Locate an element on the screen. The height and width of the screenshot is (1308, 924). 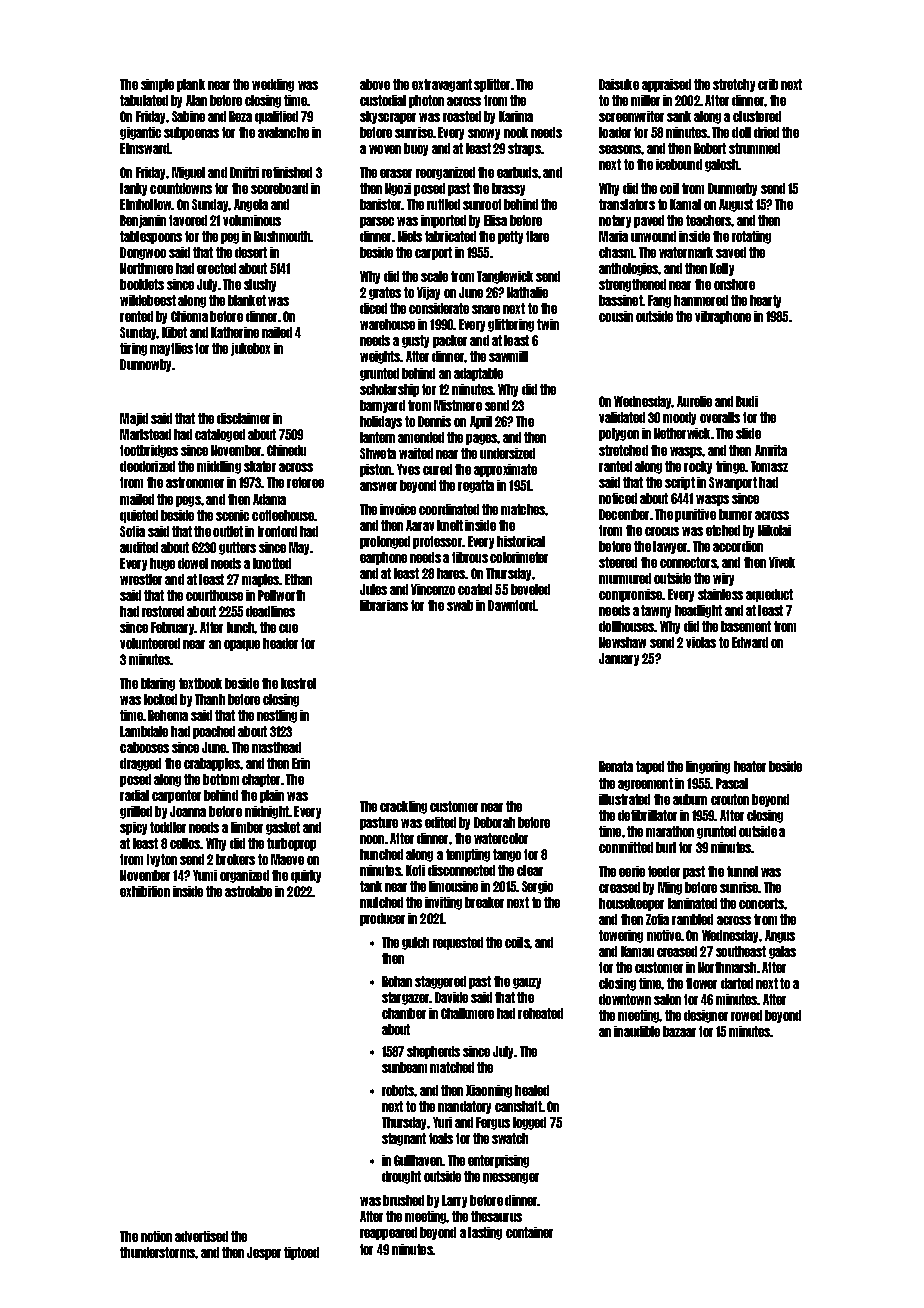
rowed is located at coordinates (746, 1015).
